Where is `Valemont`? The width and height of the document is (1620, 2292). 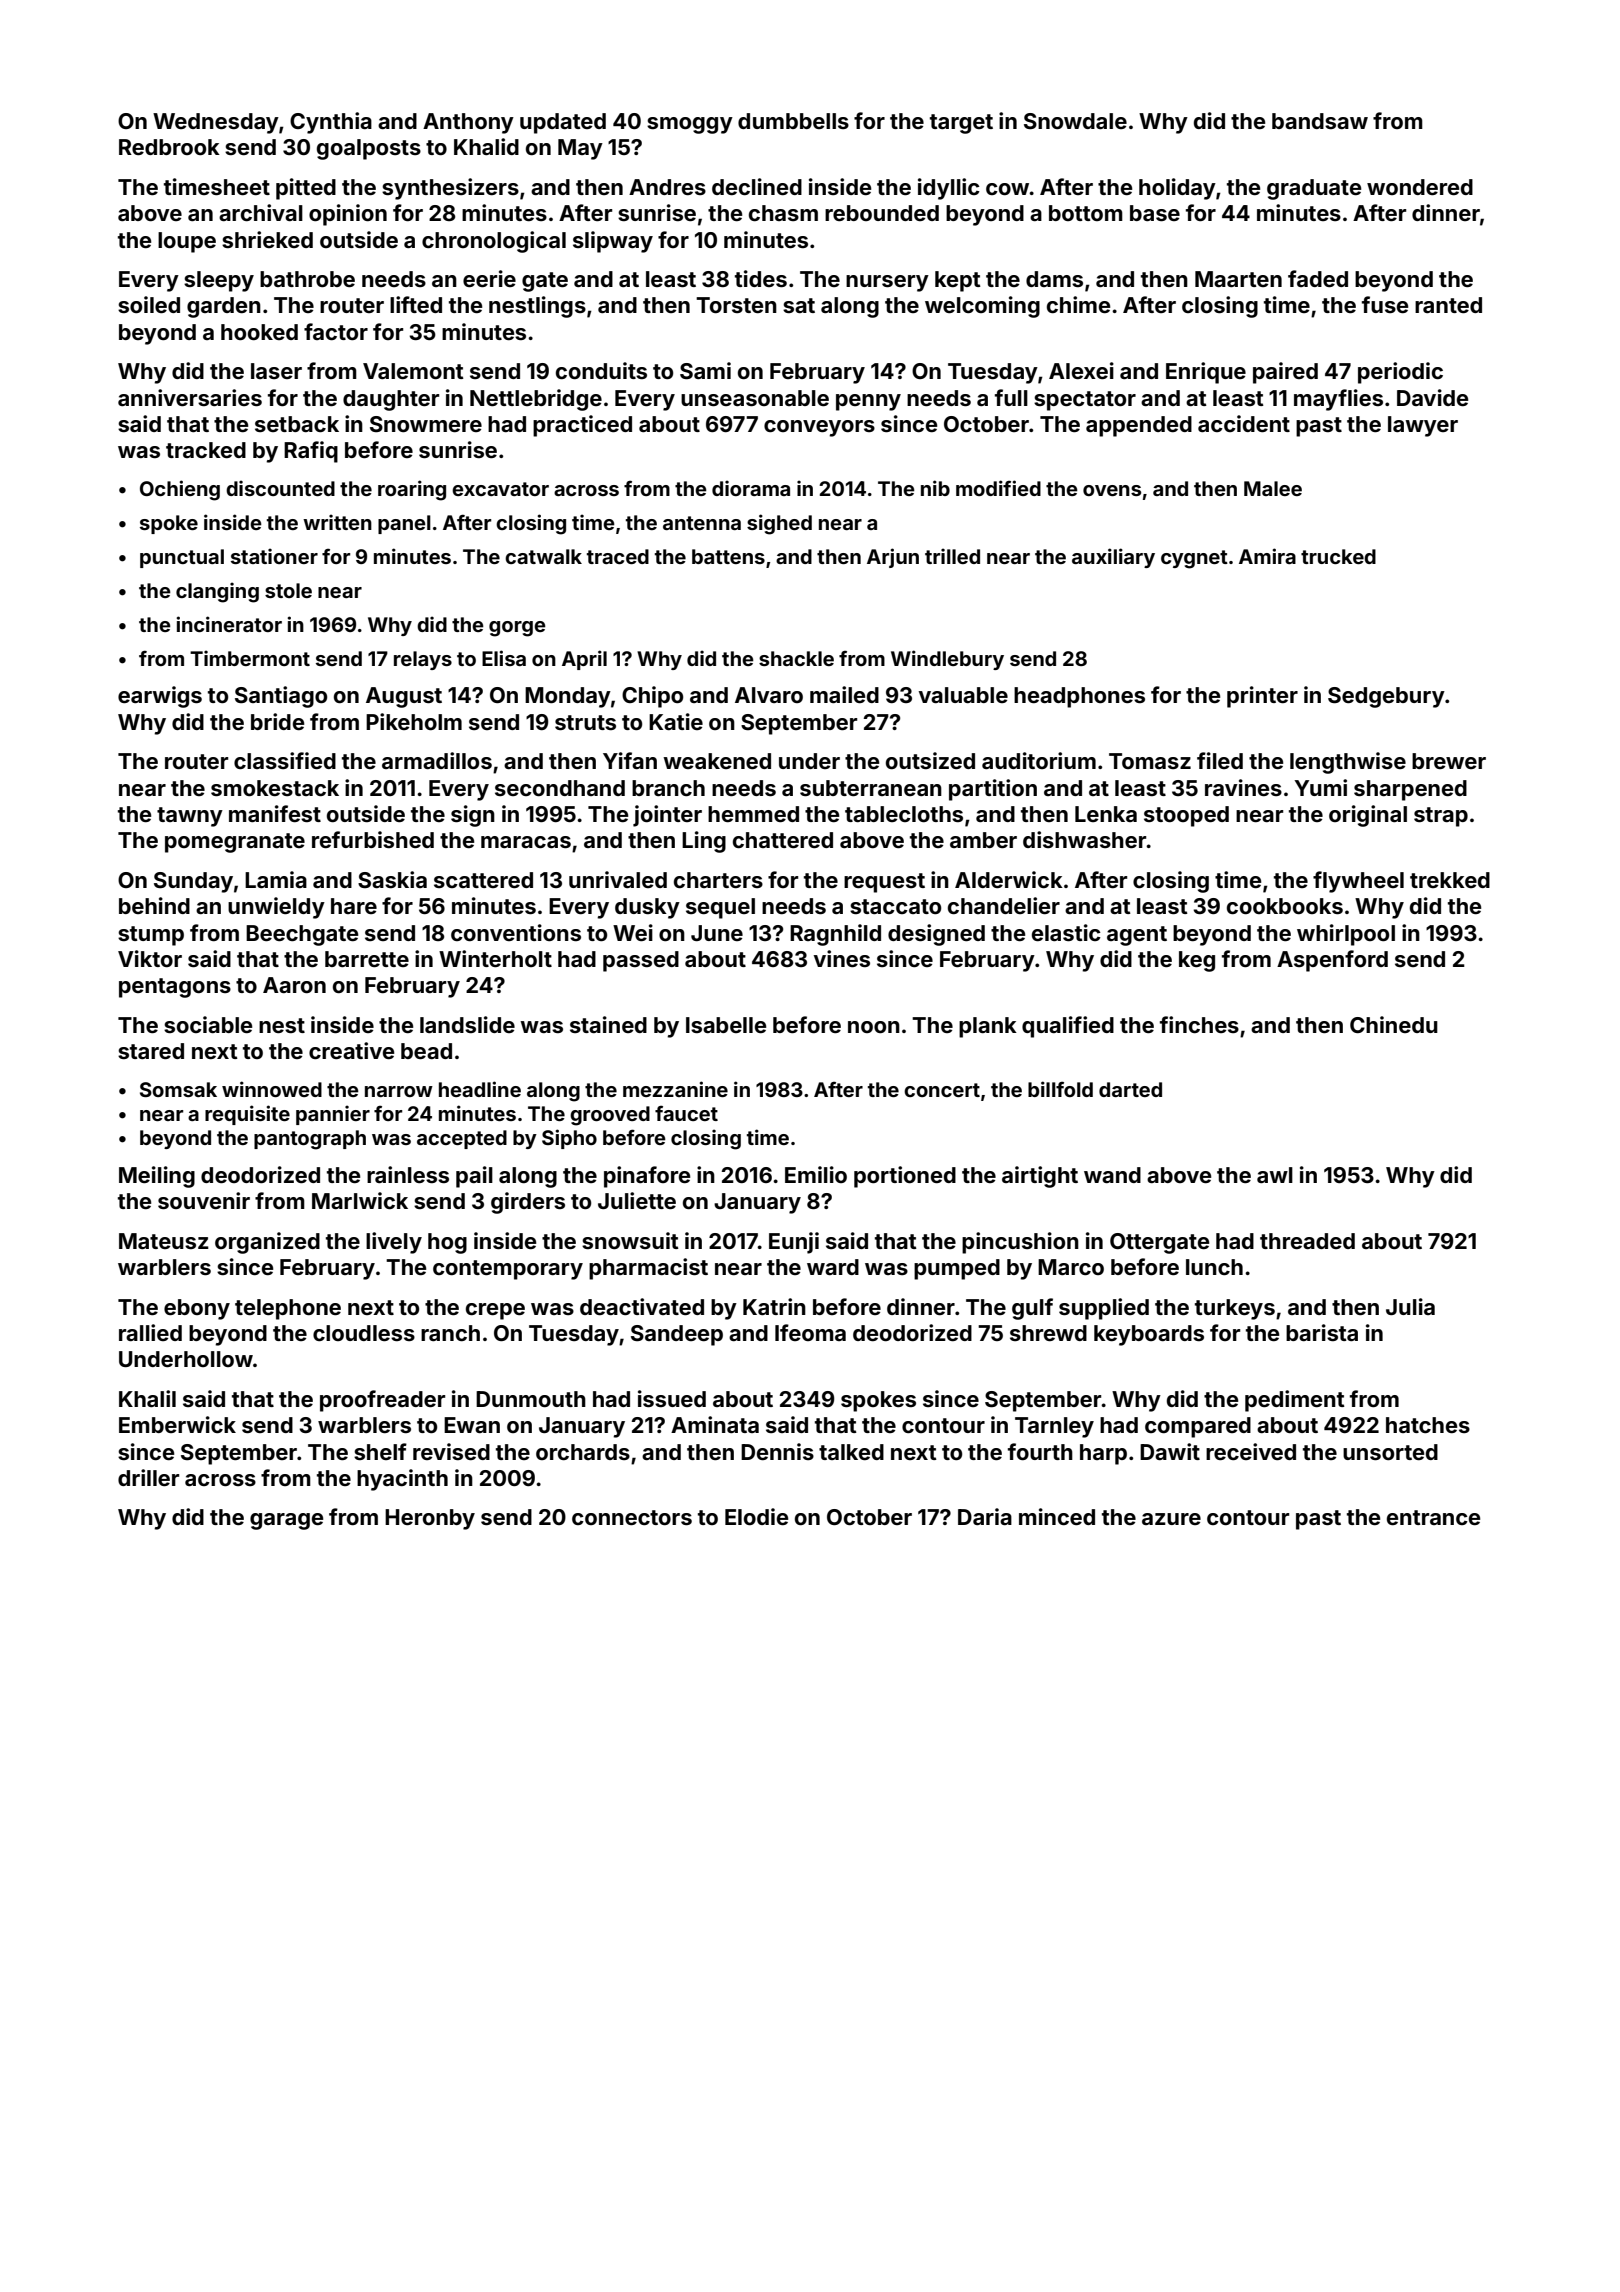 Valemont is located at coordinates (413, 371).
